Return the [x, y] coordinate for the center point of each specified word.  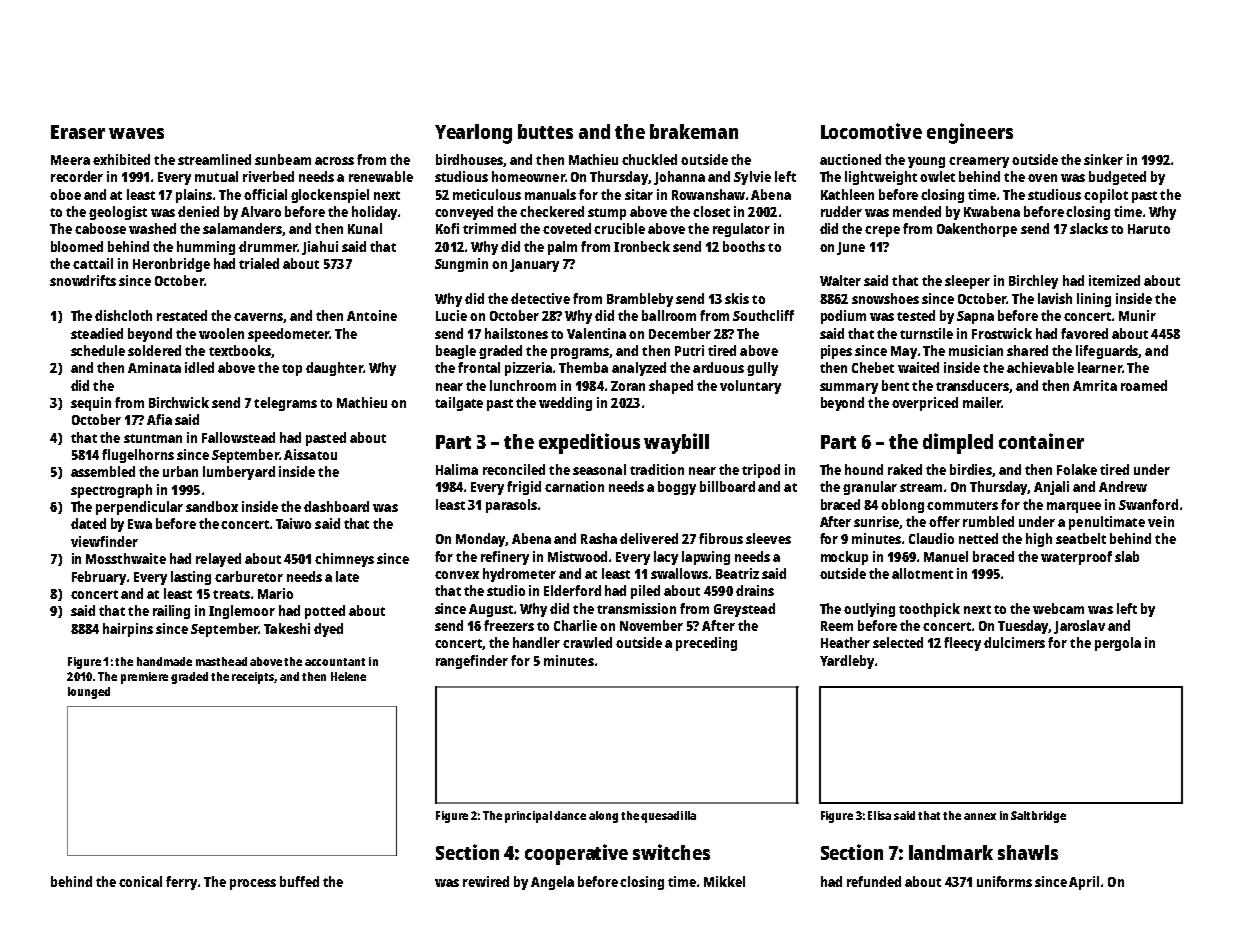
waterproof [1076, 558]
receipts [253, 678]
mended [917, 211]
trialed [259, 263]
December [680, 333]
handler [536, 642]
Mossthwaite [126, 558]
